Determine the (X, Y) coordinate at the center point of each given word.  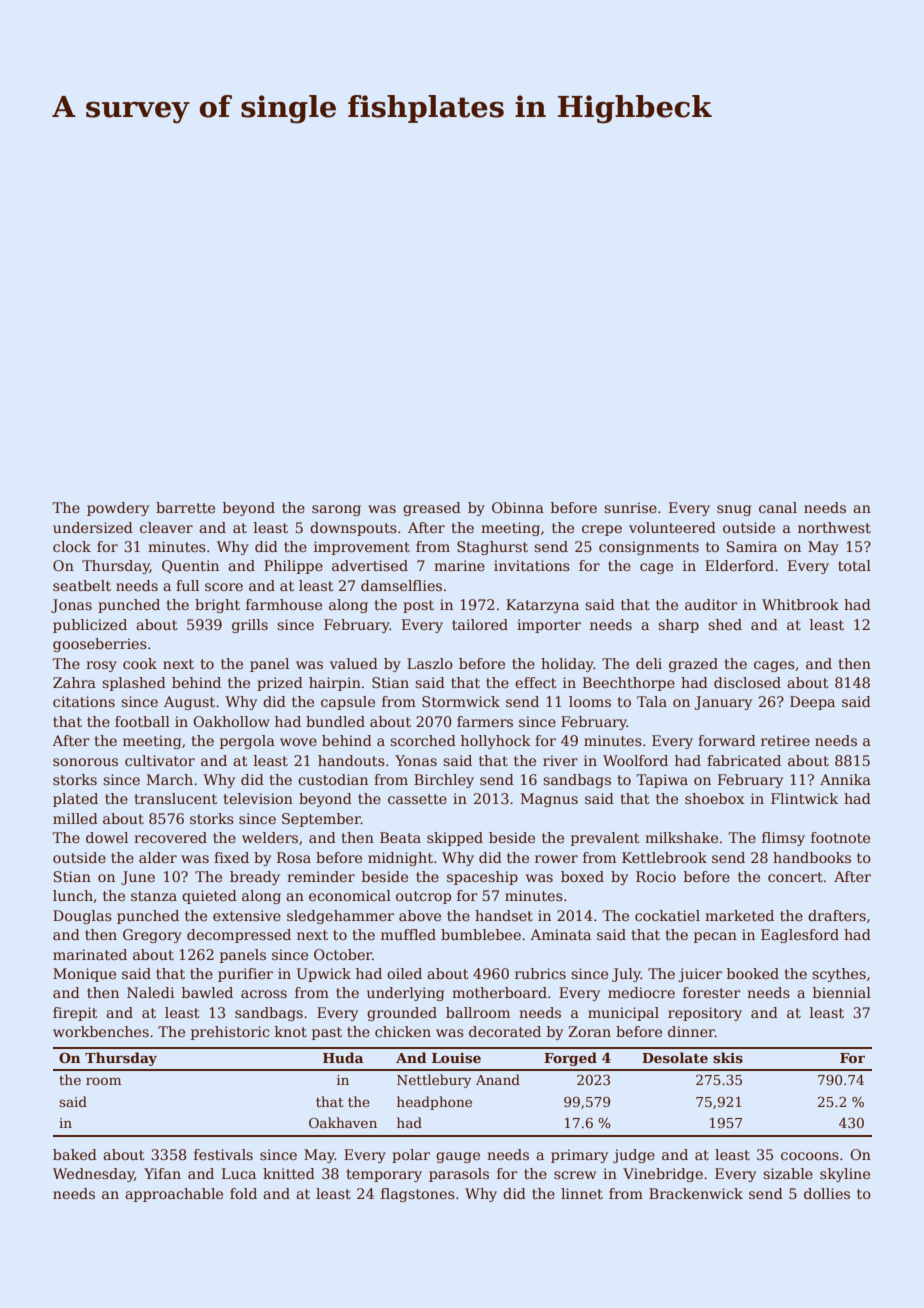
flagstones (418, 1195)
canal (778, 507)
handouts (351, 760)
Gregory (152, 936)
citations (84, 701)
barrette (185, 507)
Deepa (812, 703)
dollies (827, 1193)
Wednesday (93, 1175)
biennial (842, 992)
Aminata (560, 934)
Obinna (518, 507)
